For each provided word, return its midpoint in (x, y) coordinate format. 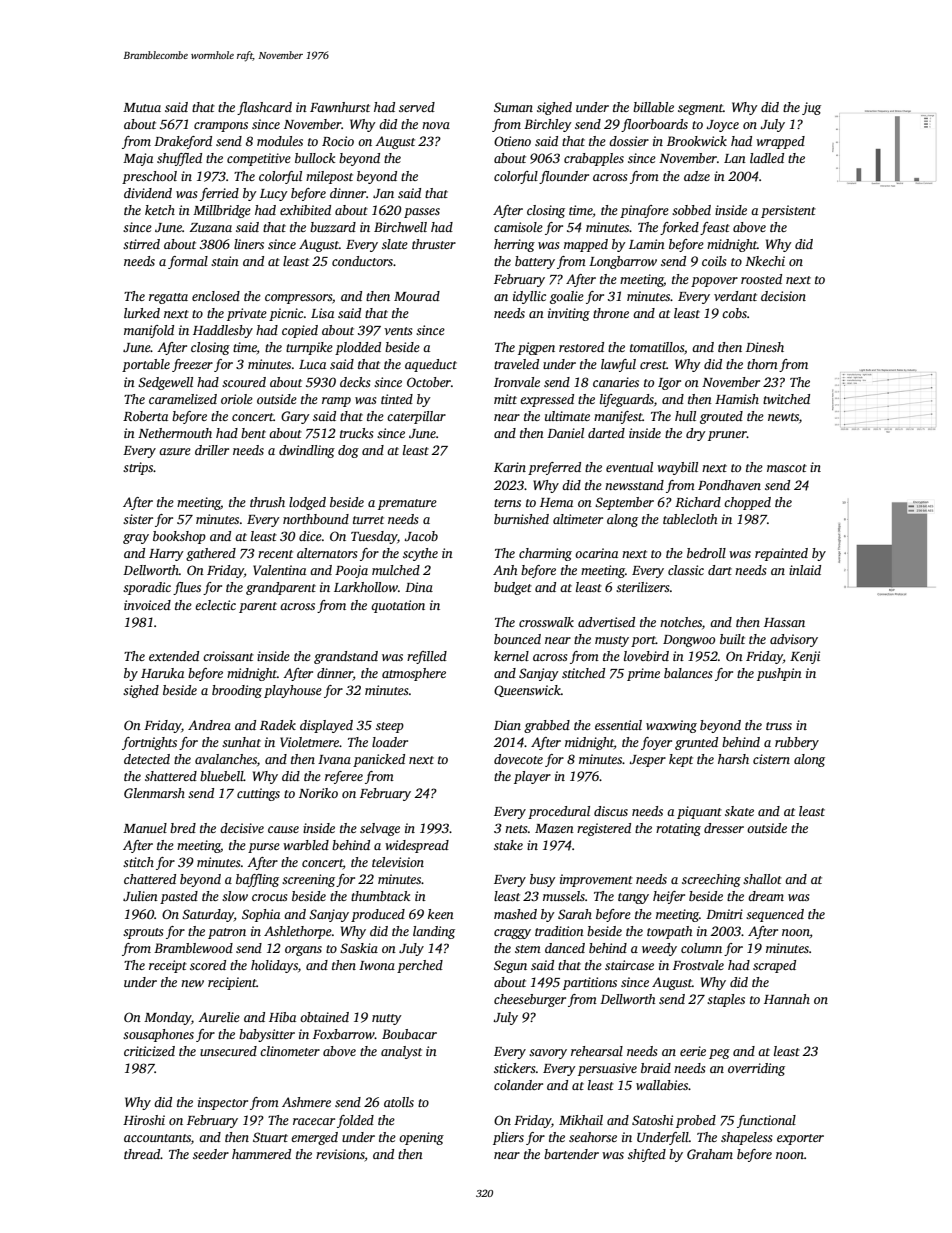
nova (436, 125)
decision (783, 296)
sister (138, 519)
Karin (510, 467)
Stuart (270, 1137)
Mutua (142, 107)
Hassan (784, 622)
